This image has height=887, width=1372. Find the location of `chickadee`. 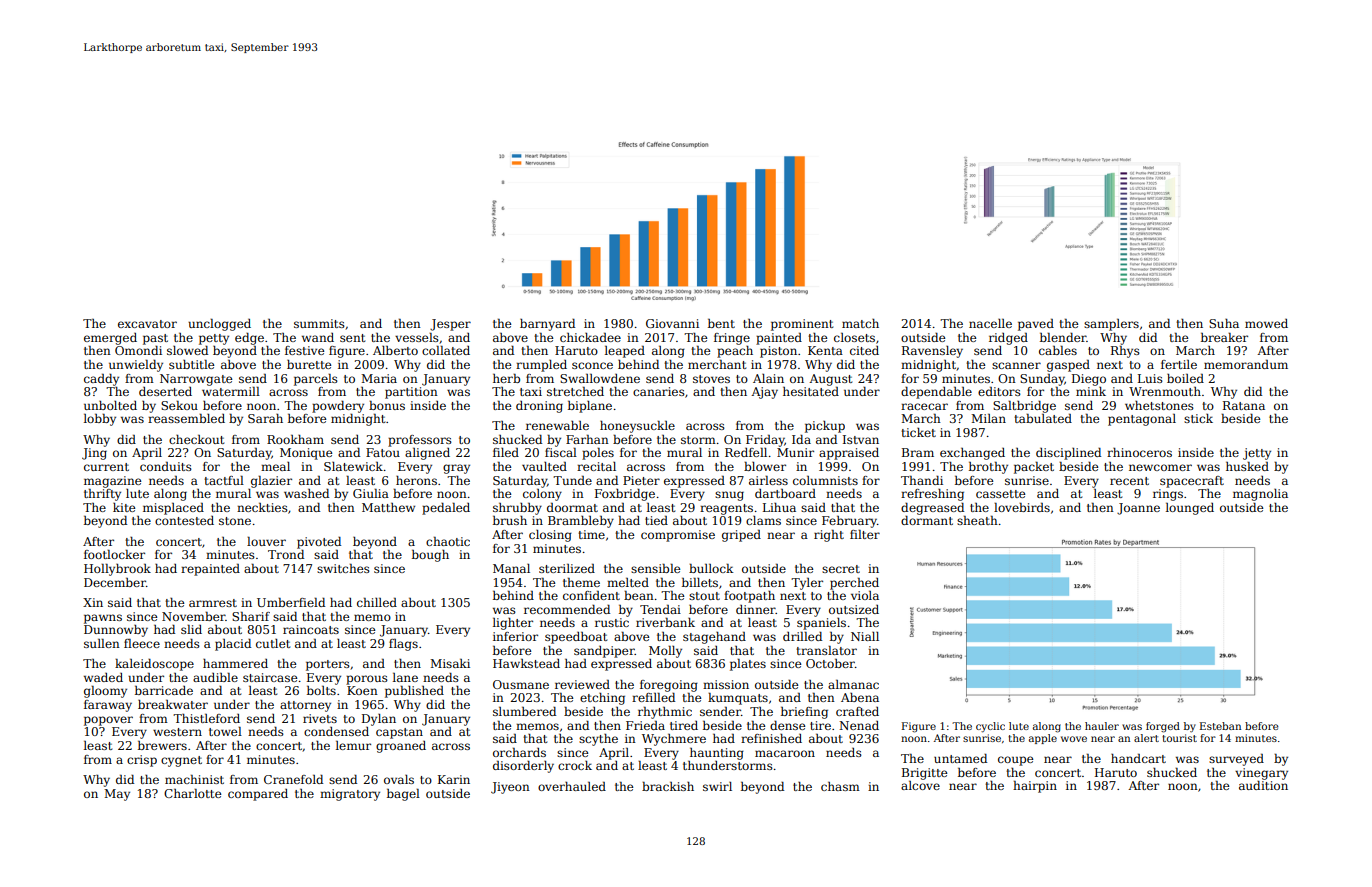

chickadee is located at coordinates (590, 337).
